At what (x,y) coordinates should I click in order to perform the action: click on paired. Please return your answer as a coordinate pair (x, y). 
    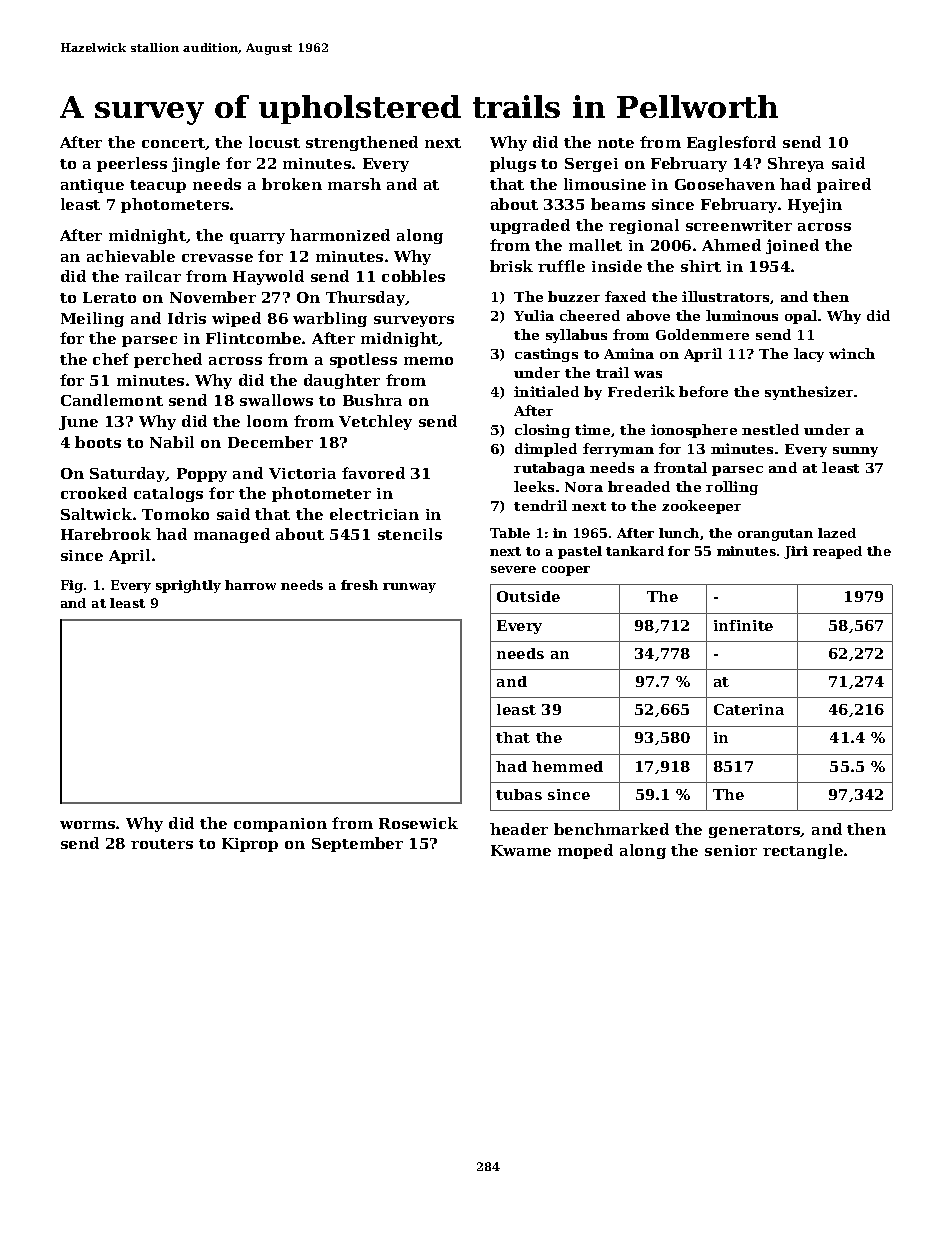
    Looking at the image, I should click on (844, 185).
